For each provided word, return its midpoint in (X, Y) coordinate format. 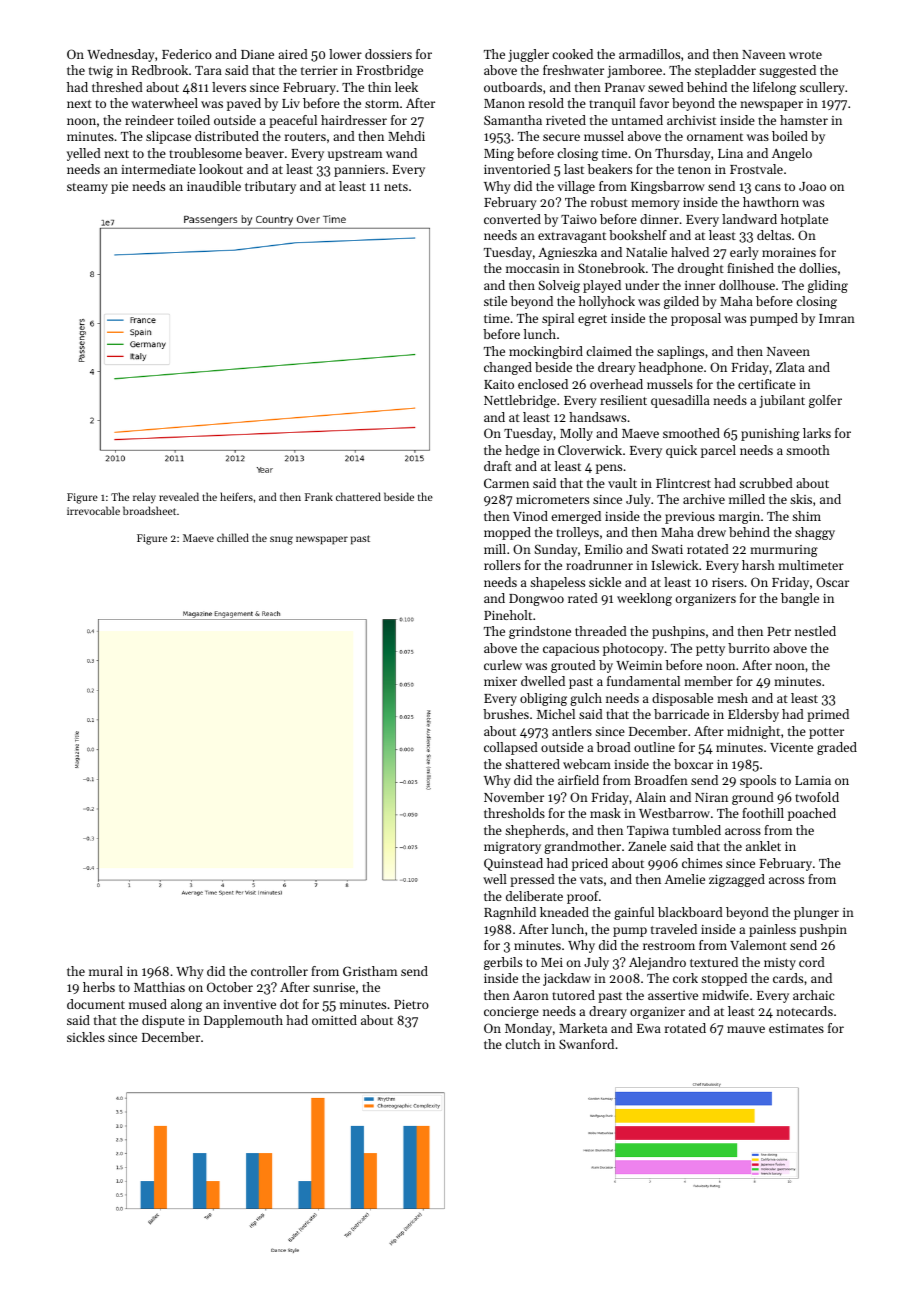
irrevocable (93, 510)
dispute (163, 1021)
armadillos (649, 54)
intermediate (158, 169)
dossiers (388, 54)
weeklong (644, 599)
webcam (587, 764)
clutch (522, 1044)
